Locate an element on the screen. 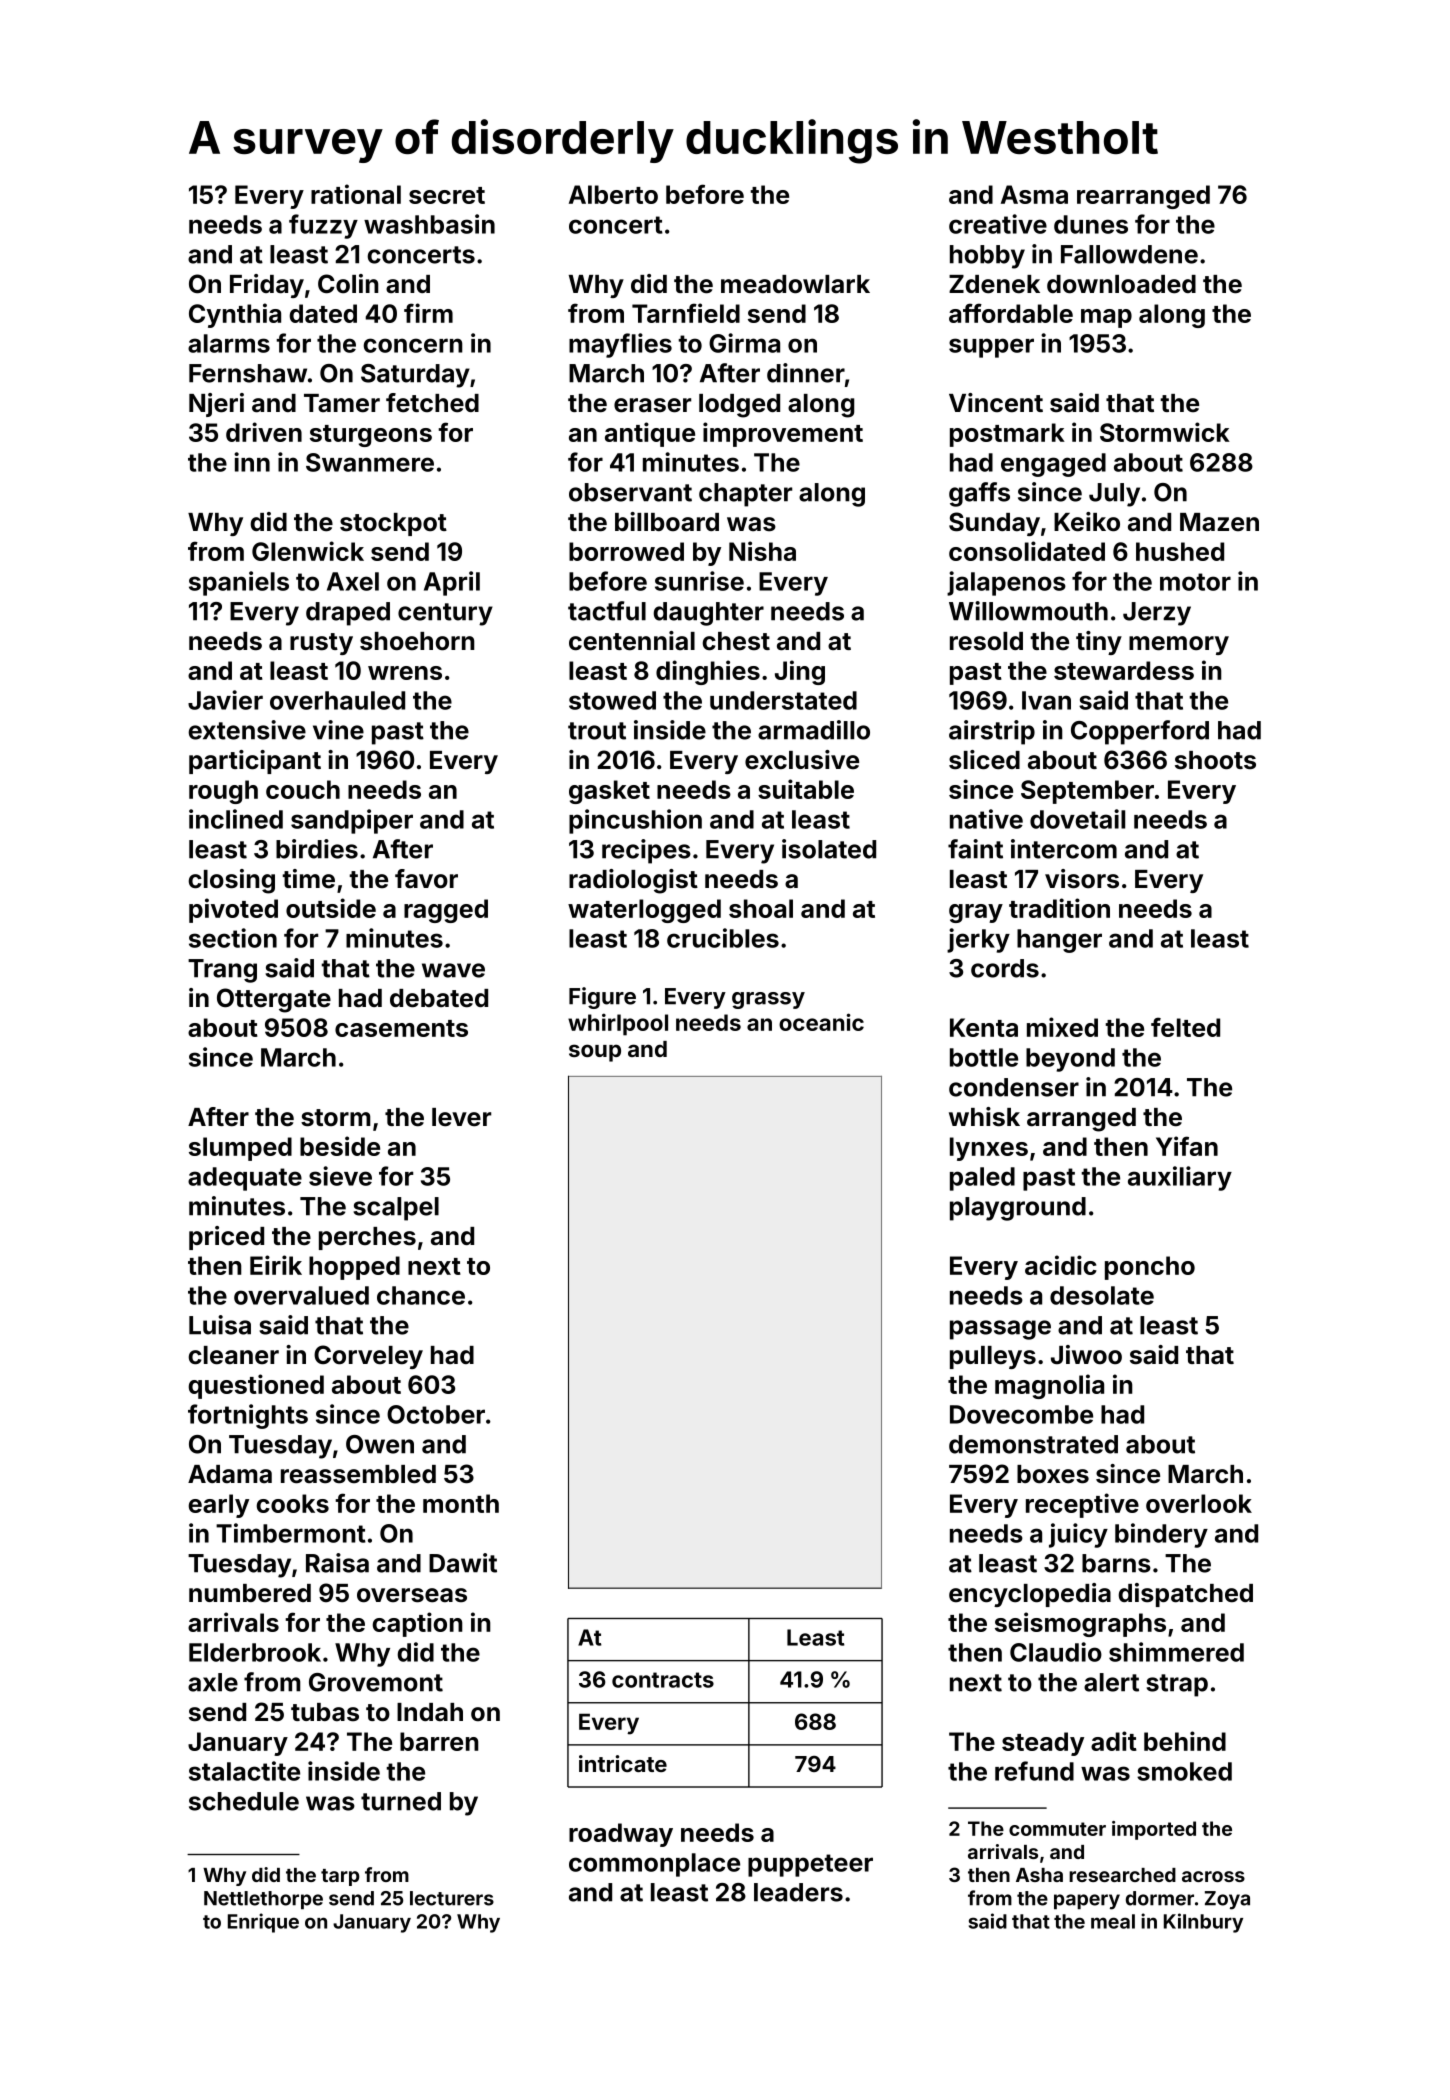 This screenshot has height=2100, width=1450. lecturers is located at coordinates (452, 1898).
